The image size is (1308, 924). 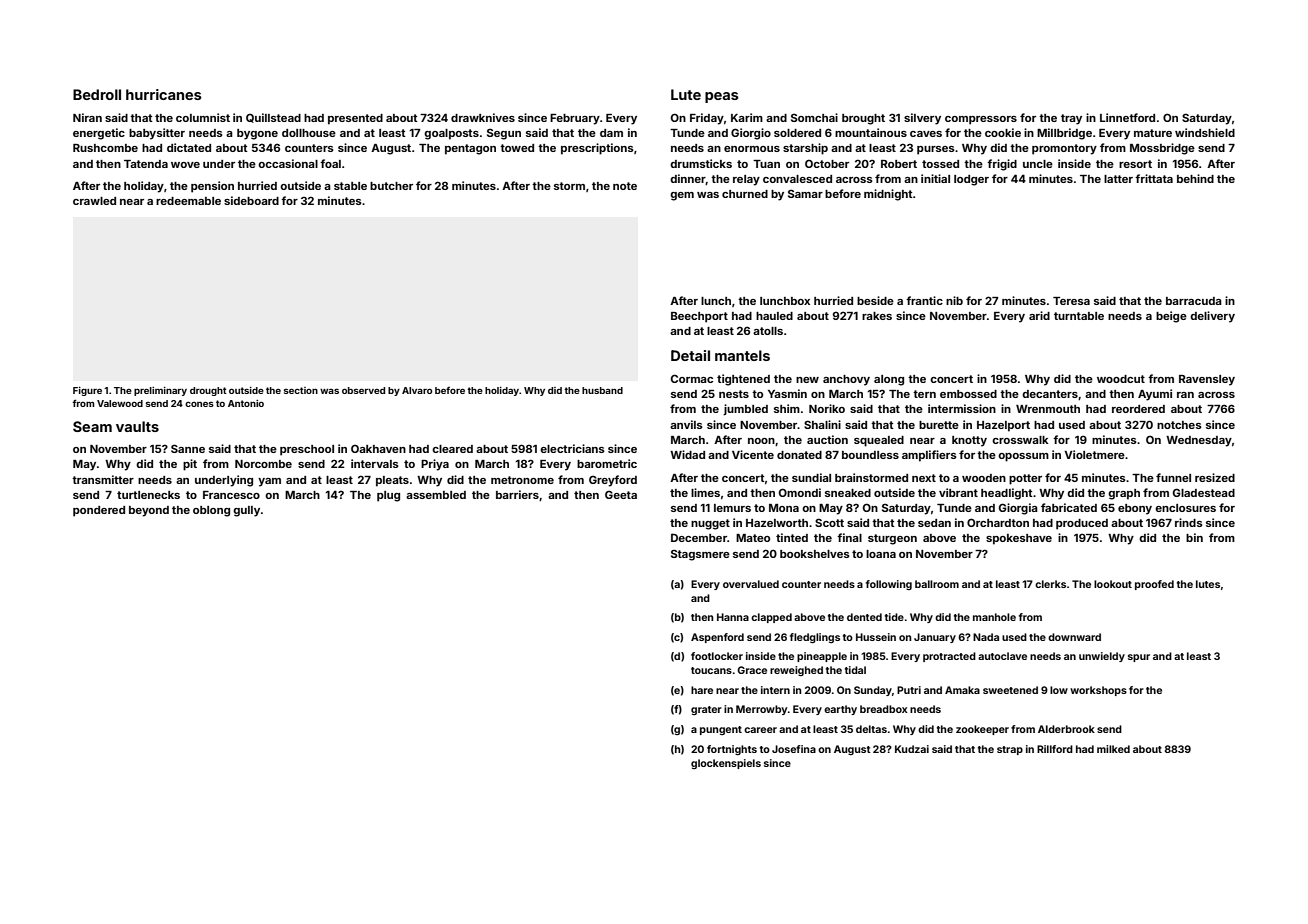 What do you see at coordinates (363, 390) in the screenshot?
I see `observed` at bounding box center [363, 390].
